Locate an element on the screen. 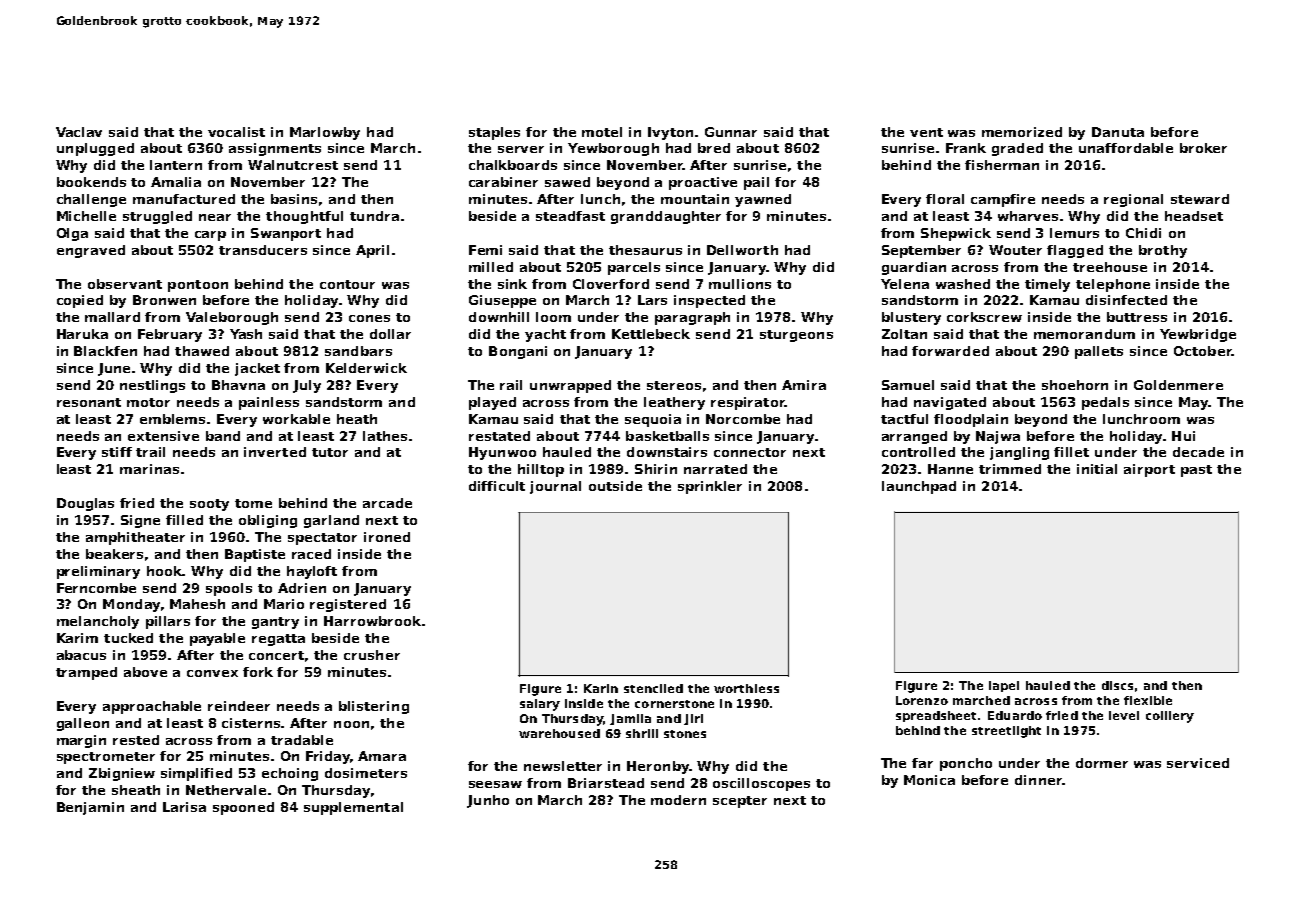 This screenshot has width=1308, height=924. sawed is located at coordinates (567, 182).
